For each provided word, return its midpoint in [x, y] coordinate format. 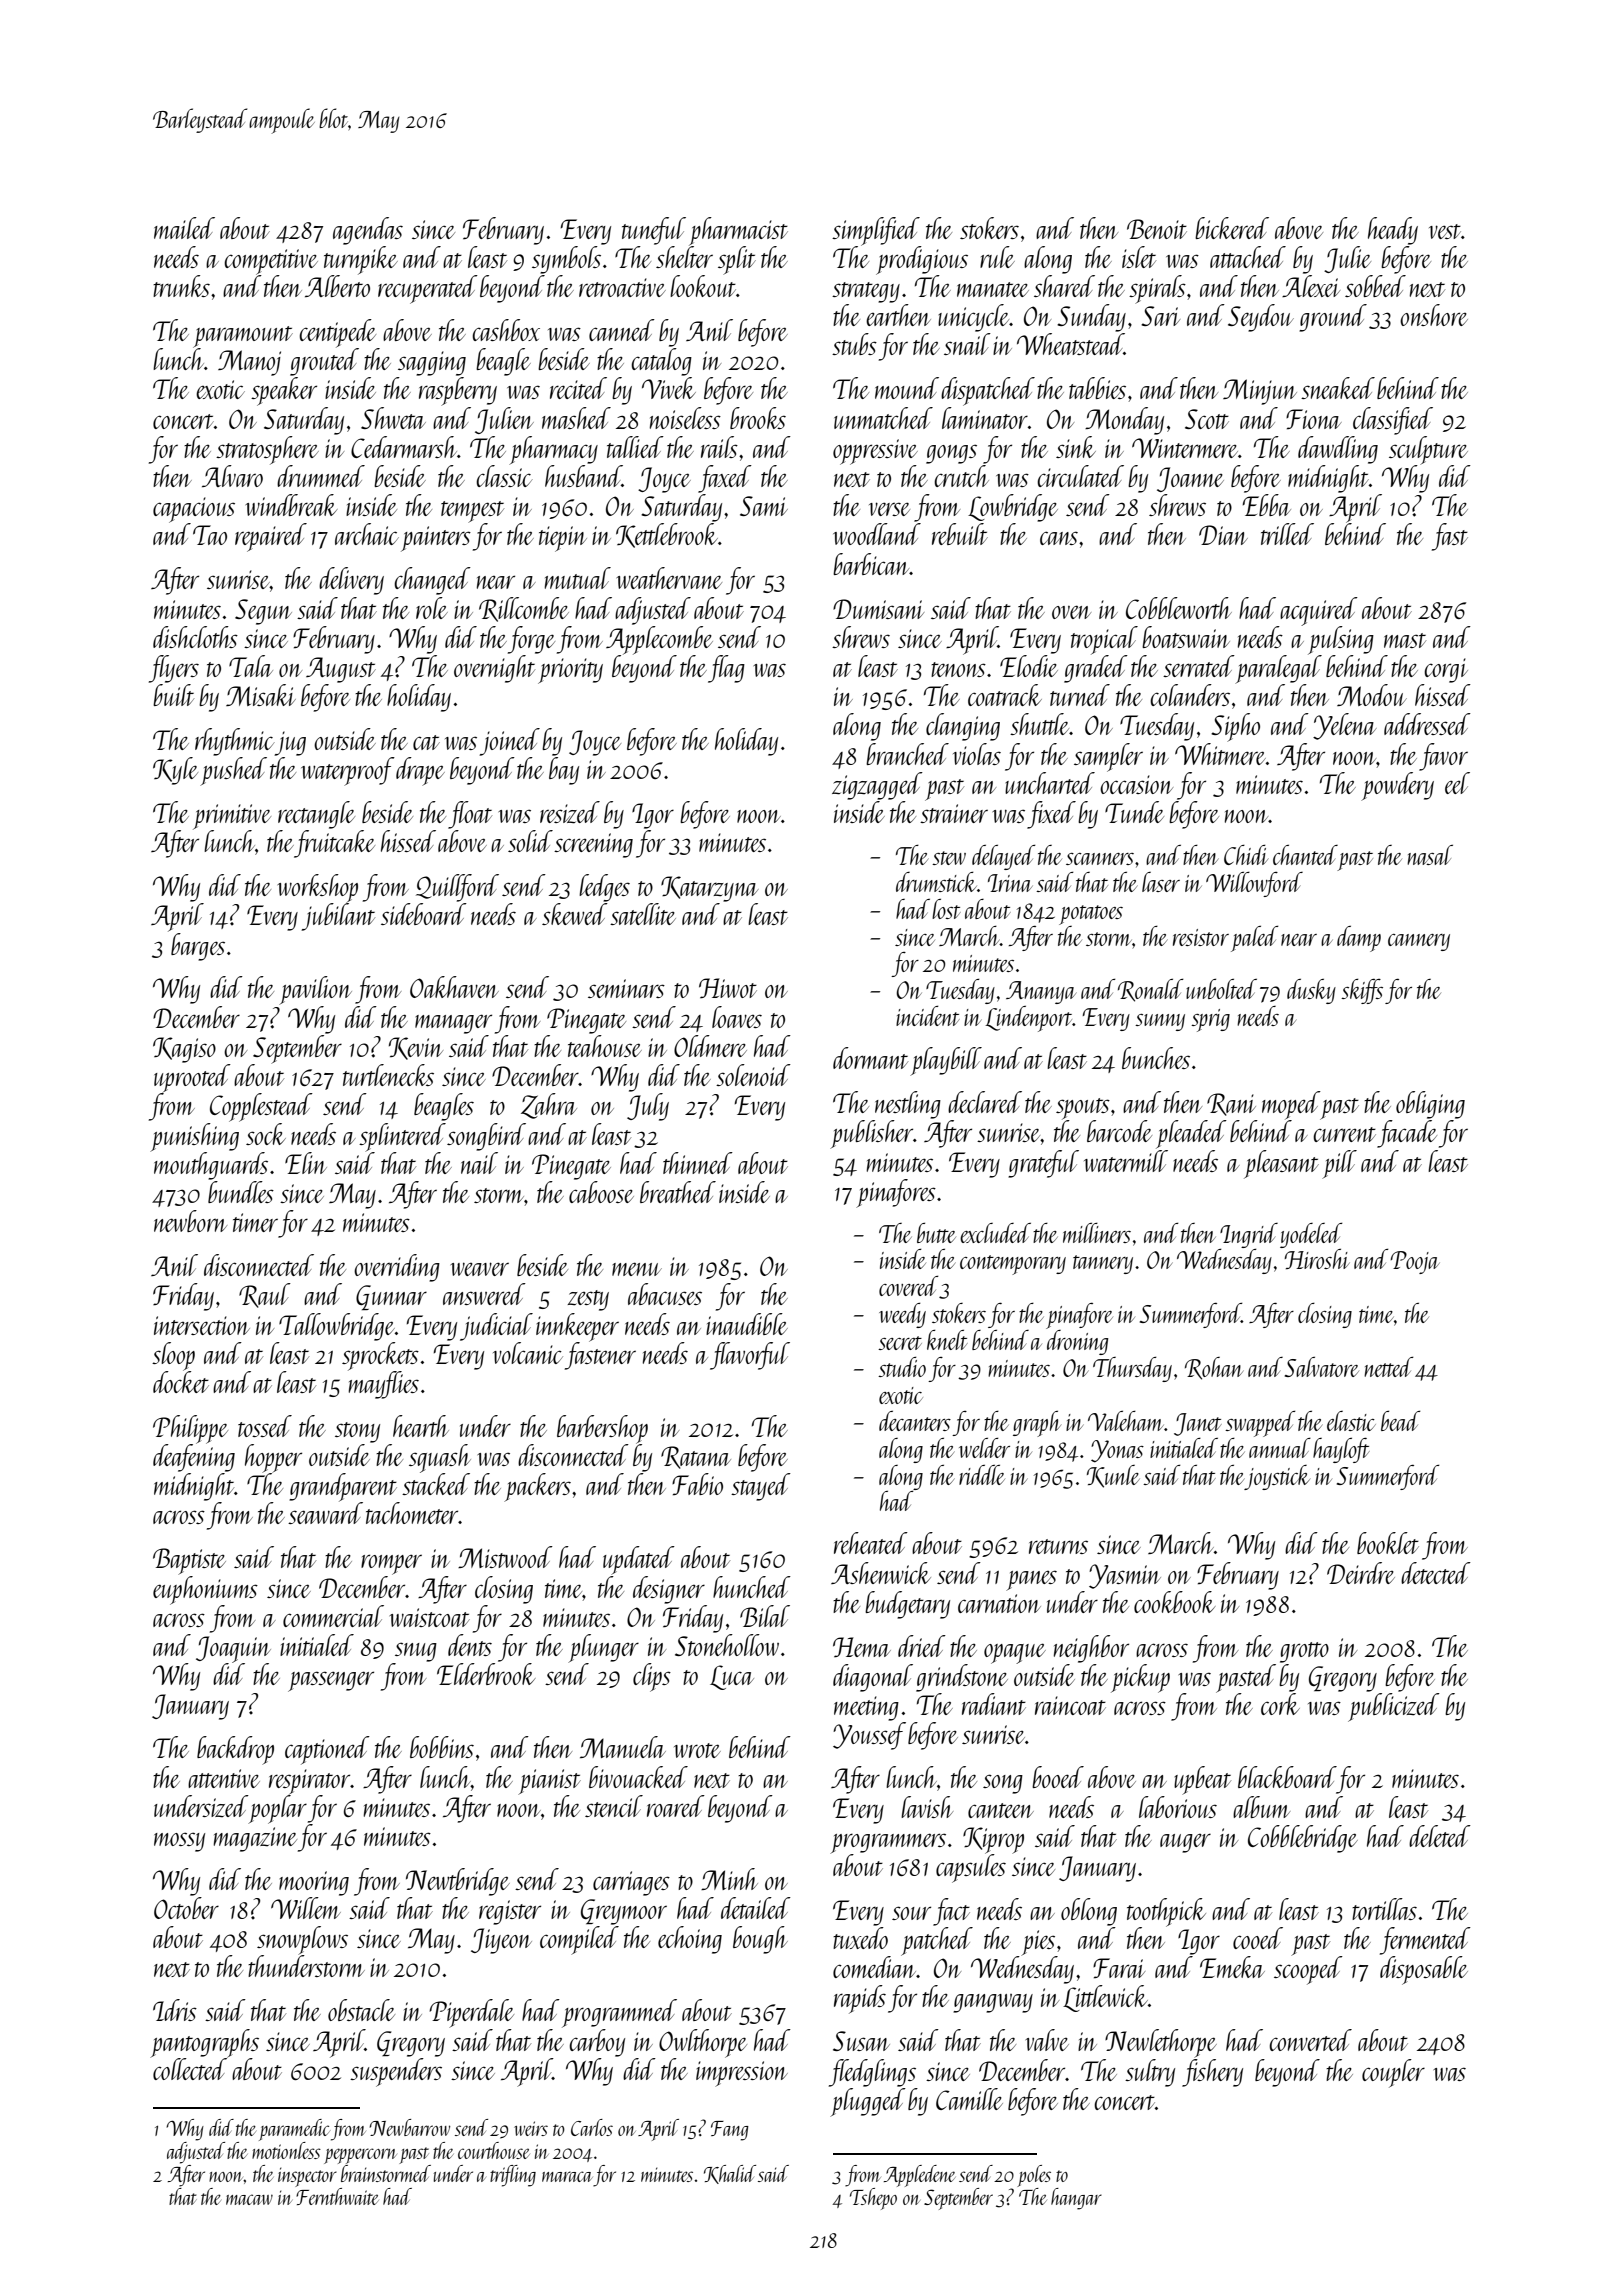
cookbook [1175, 1602]
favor [1443, 757]
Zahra [549, 1106]
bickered [1232, 228]
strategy [866, 292]
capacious [194, 510]
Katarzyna [710, 889]
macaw [249, 2199]
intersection [202, 1325]
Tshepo [873, 2199]
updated [639, 1560]
